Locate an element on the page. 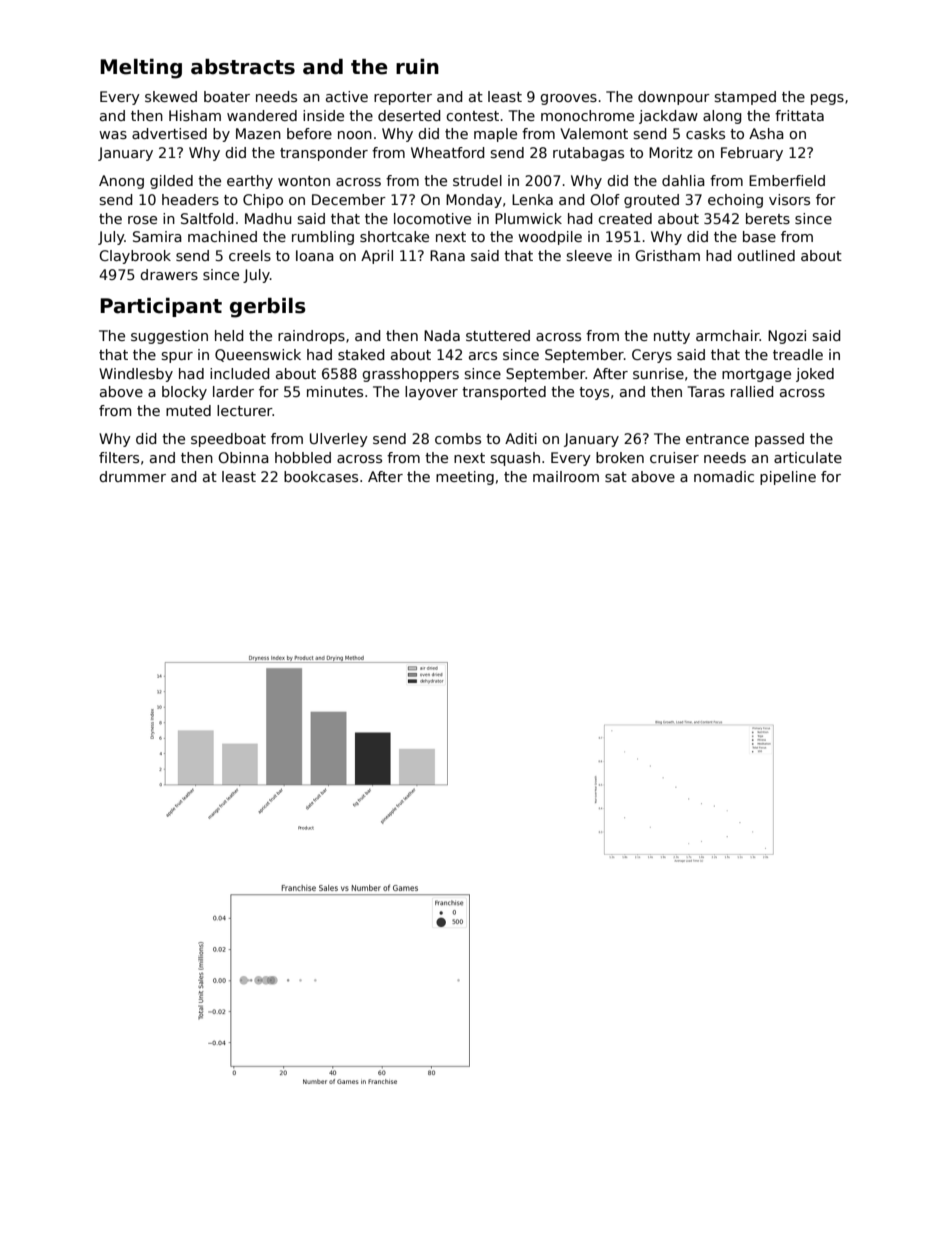 The width and height of the page is (952, 1233). sleeve is located at coordinates (589, 255).
